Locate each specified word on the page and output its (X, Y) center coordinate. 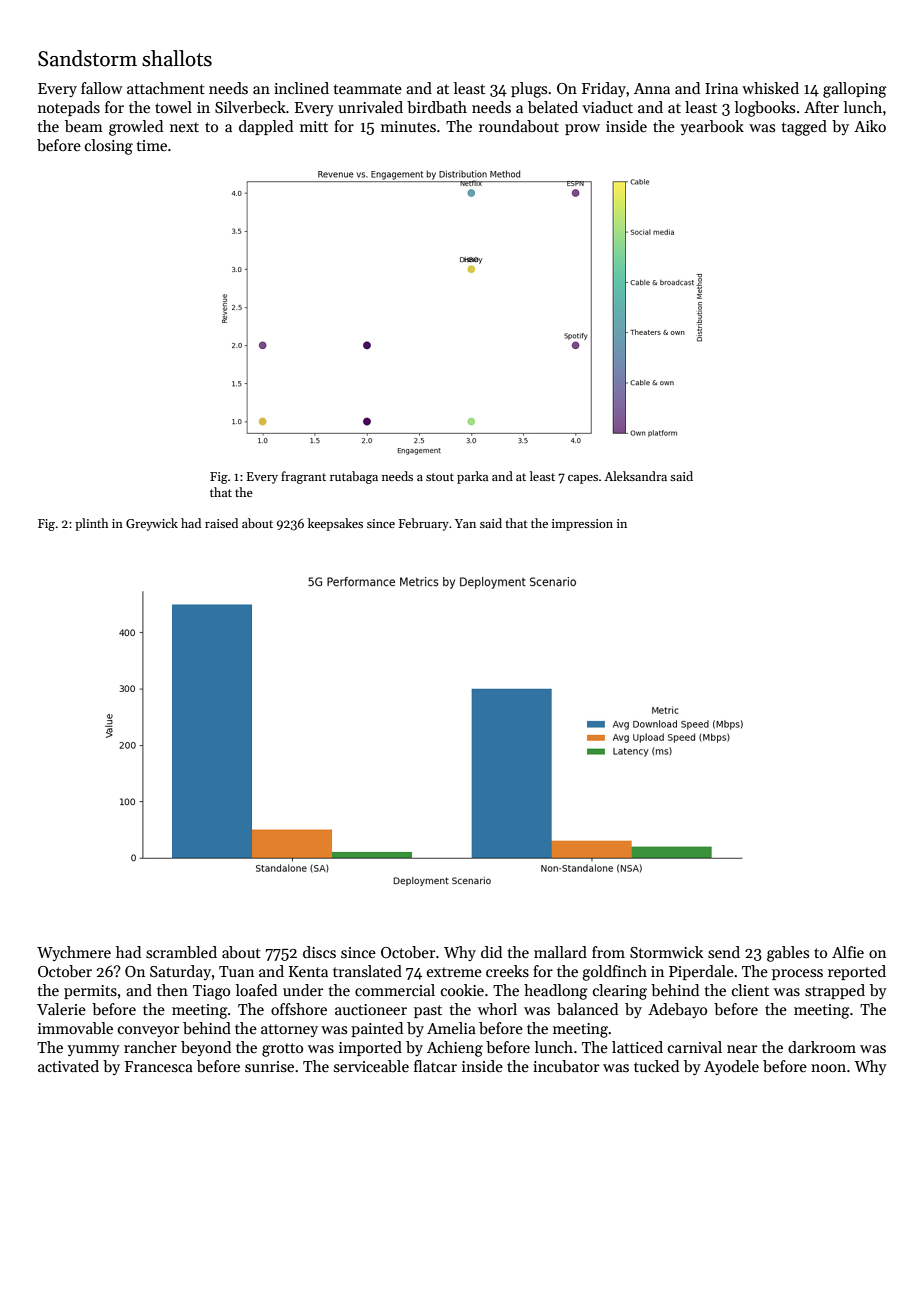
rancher (150, 1047)
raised (221, 523)
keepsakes (335, 524)
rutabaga (354, 477)
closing (109, 147)
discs (319, 952)
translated (367, 971)
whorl (497, 1009)
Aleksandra (635, 476)
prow (582, 129)
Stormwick (666, 952)
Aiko (870, 126)
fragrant (303, 477)
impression (582, 525)
